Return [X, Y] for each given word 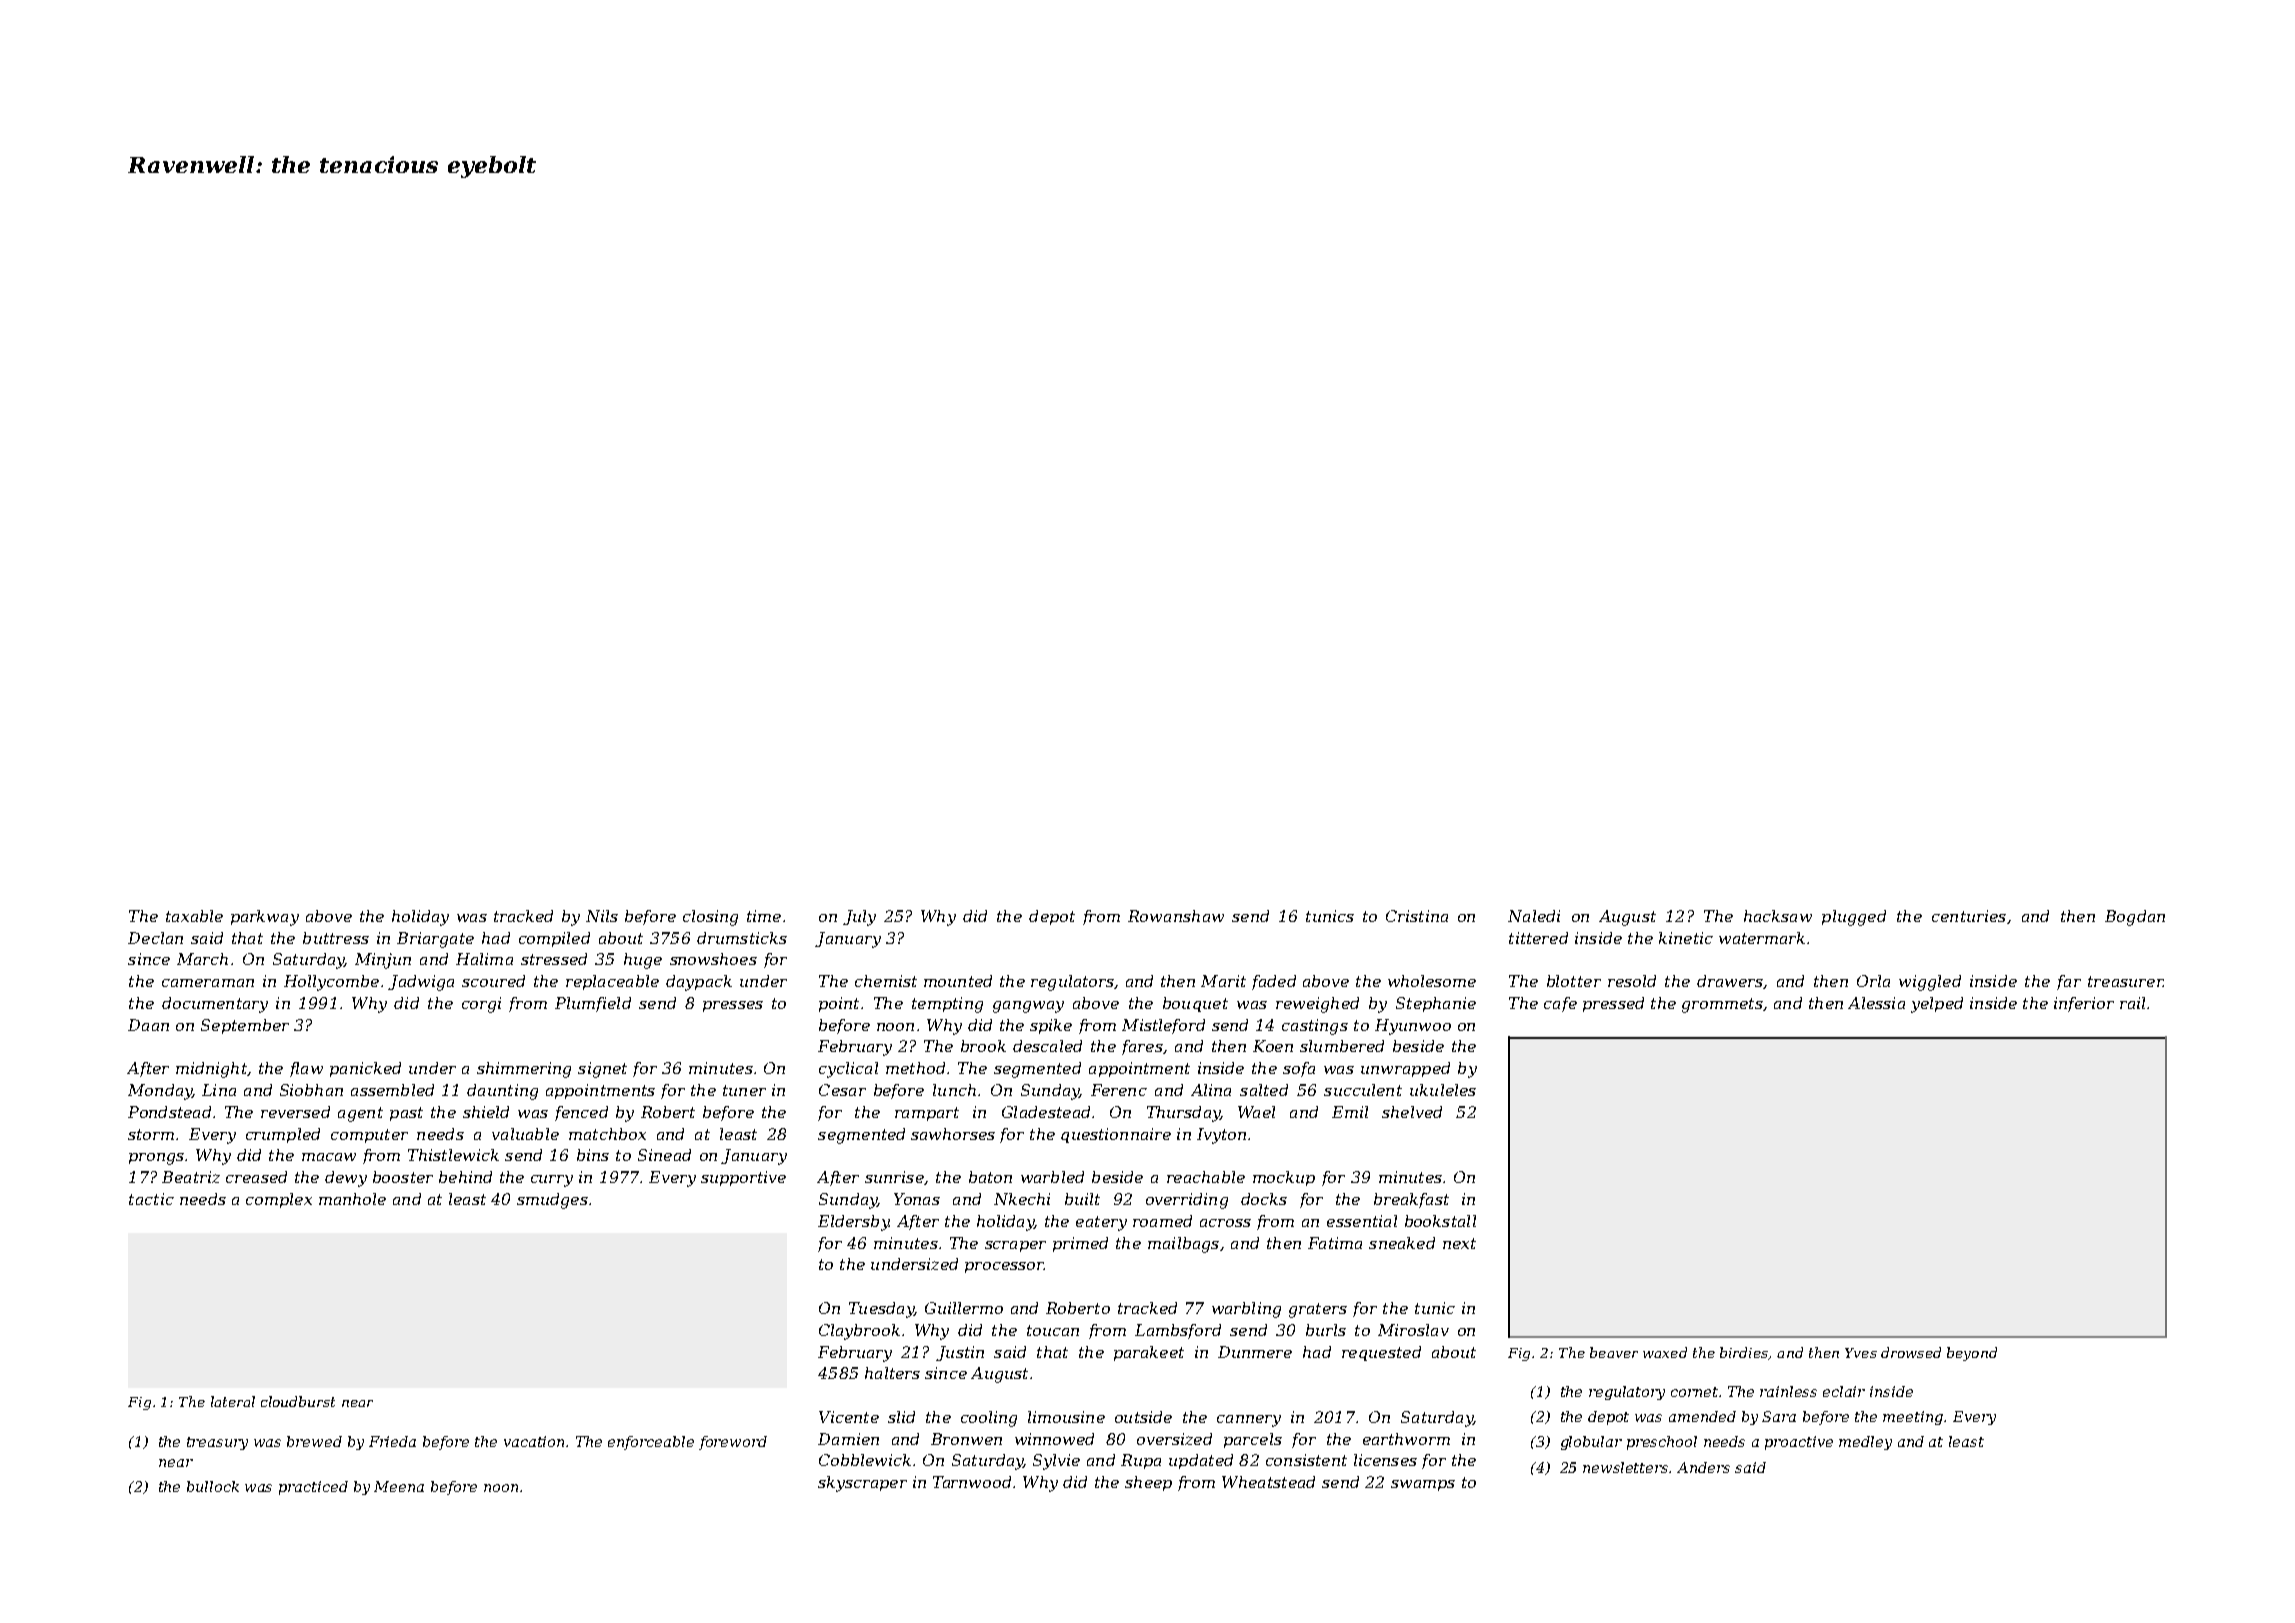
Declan [155, 938]
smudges [552, 1201]
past [406, 1114]
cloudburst [298, 1401]
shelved [1412, 1112]
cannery [1249, 1421]
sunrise [894, 1177]
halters [892, 1373]
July [859, 918]
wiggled [1930, 983]
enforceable [651, 1443]
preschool [1662, 1443]
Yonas [917, 1199]
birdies [1744, 1352]
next [1459, 1243]
